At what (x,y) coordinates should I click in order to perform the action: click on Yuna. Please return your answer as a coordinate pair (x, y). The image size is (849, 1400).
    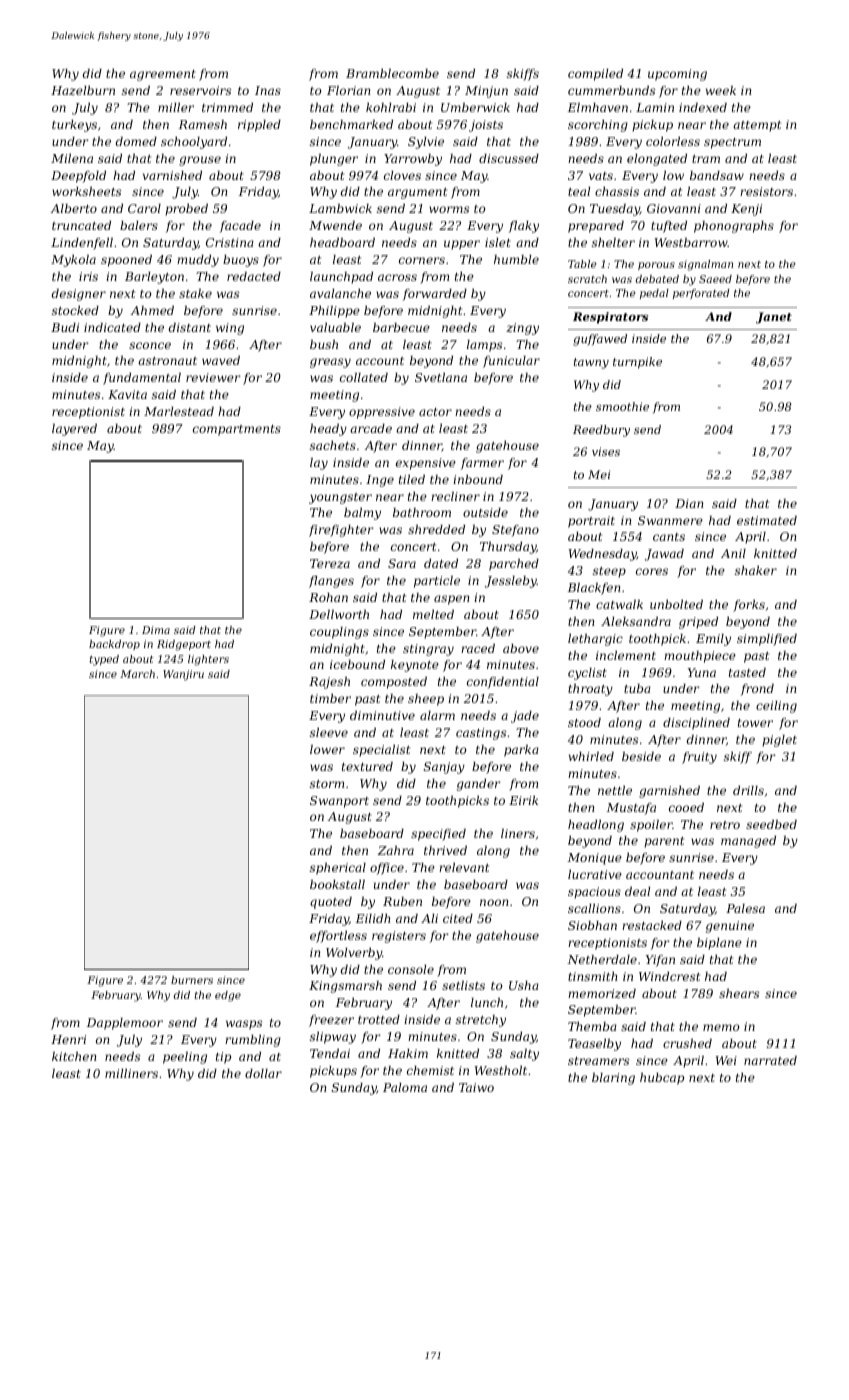
    Looking at the image, I should click on (702, 672).
